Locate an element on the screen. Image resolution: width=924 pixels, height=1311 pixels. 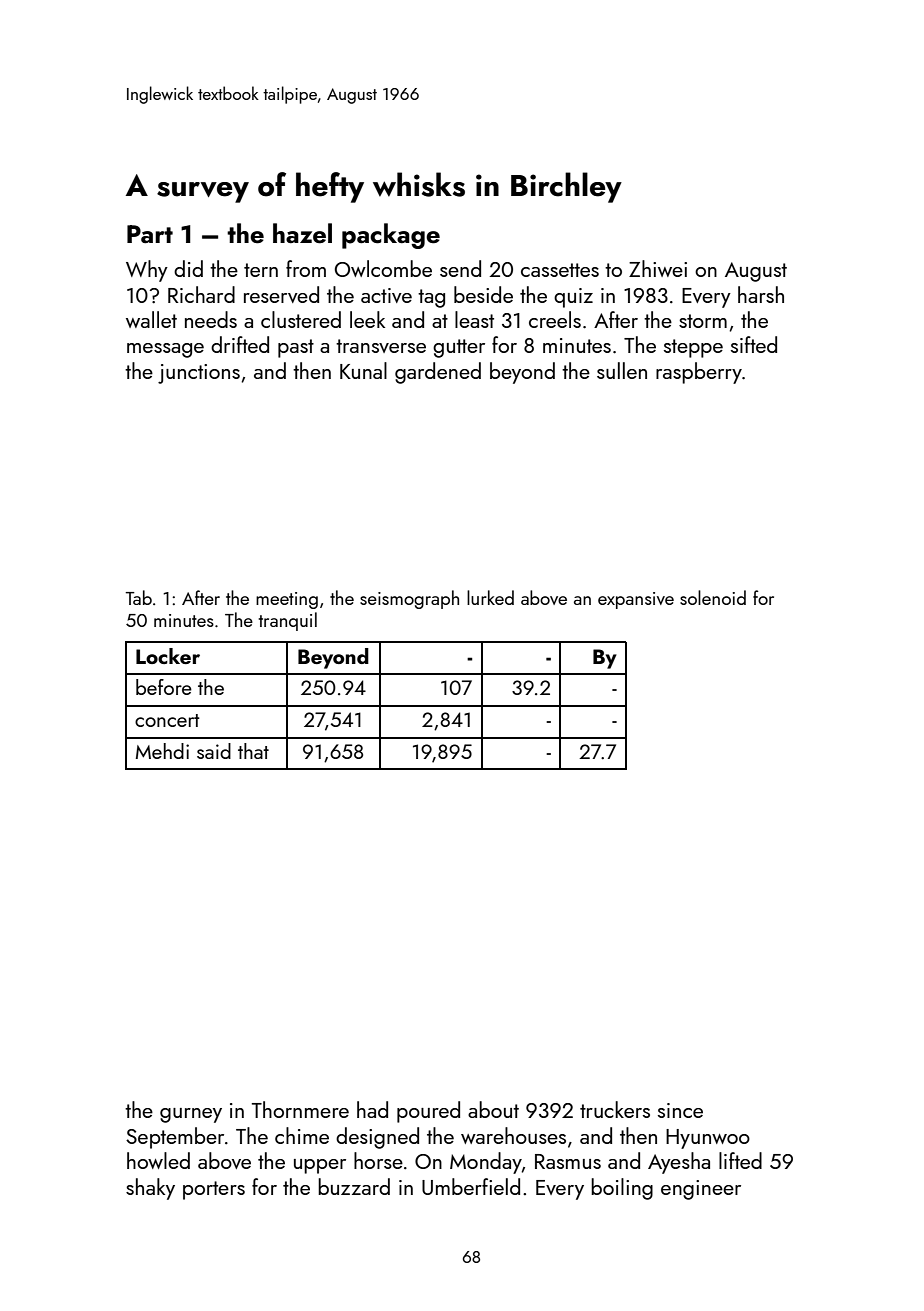
Tab is located at coordinates (139, 597).
